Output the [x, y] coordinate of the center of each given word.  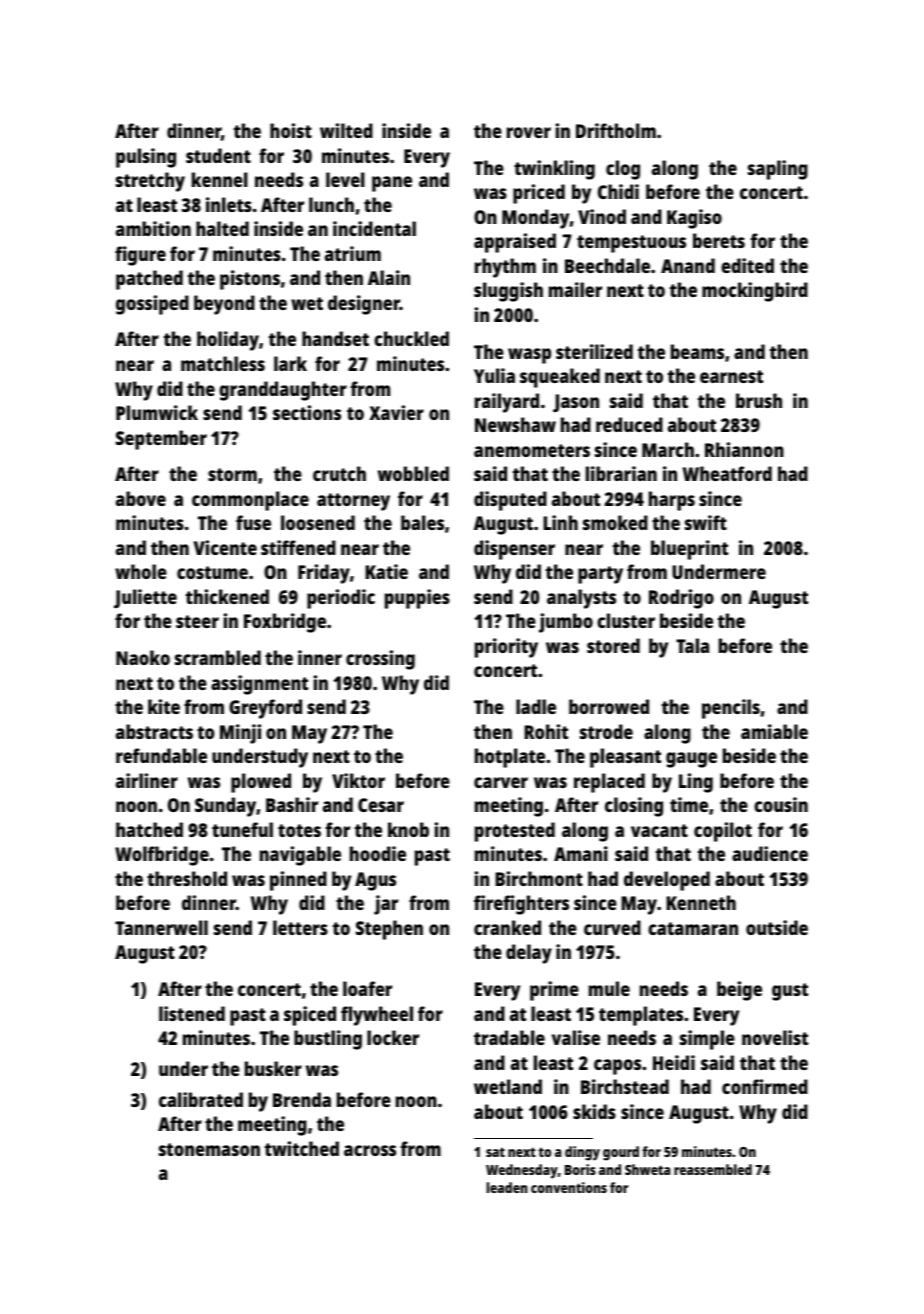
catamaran [693, 928]
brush [759, 400]
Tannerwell [161, 927]
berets [719, 240]
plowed [261, 783]
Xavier [396, 412]
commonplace [250, 501]
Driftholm [616, 130]
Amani [581, 853]
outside [777, 927]
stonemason [209, 1149]
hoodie [378, 853]
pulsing [146, 158]
